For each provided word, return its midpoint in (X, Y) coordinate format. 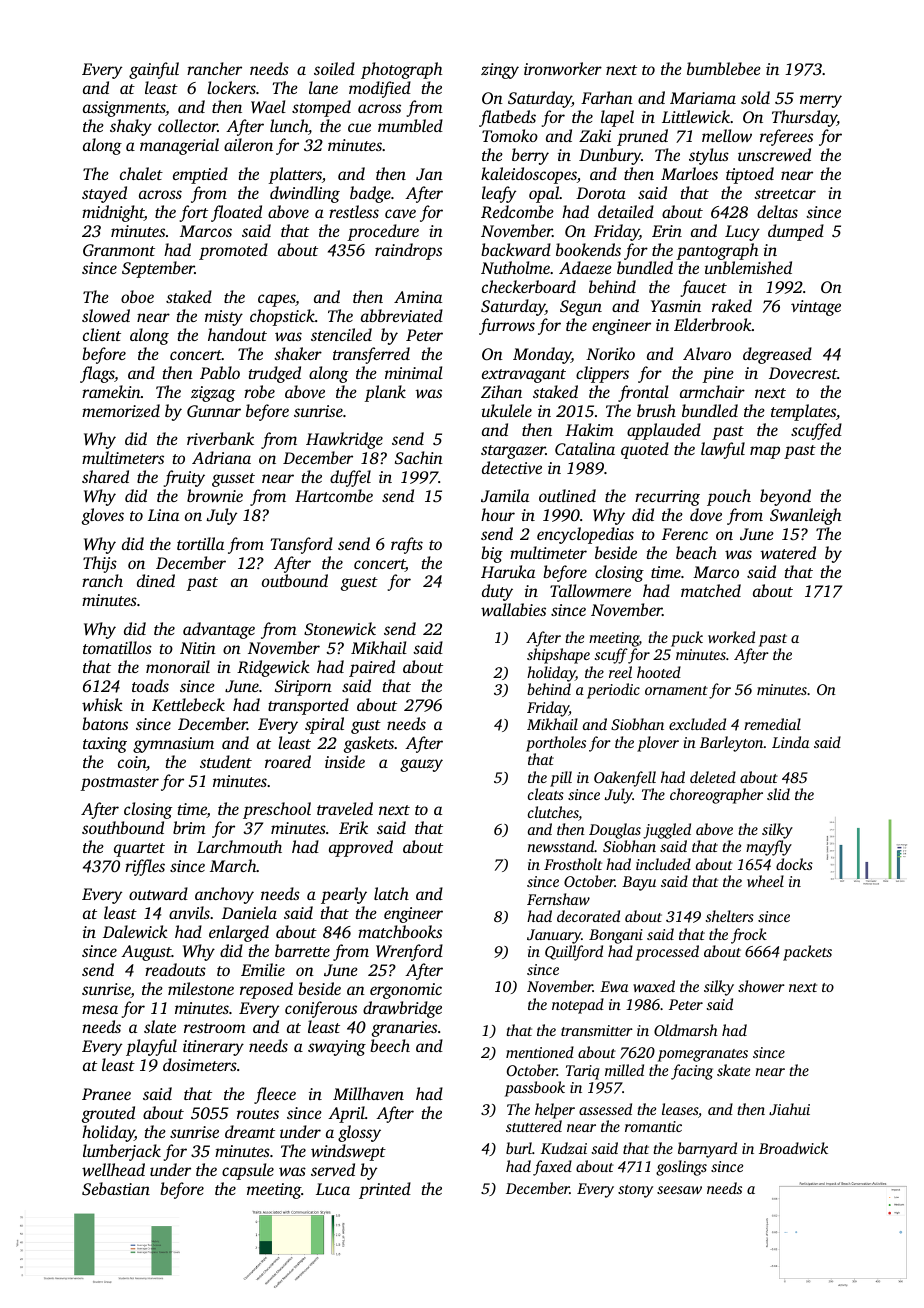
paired (372, 668)
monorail (178, 666)
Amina (418, 297)
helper (555, 1111)
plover (658, 744)
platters (295, 175)
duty (497, 592)
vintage (816, 308)
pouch (729, 497)
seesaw (679, 1190)
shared (105, 476)
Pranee (106, 1094)
